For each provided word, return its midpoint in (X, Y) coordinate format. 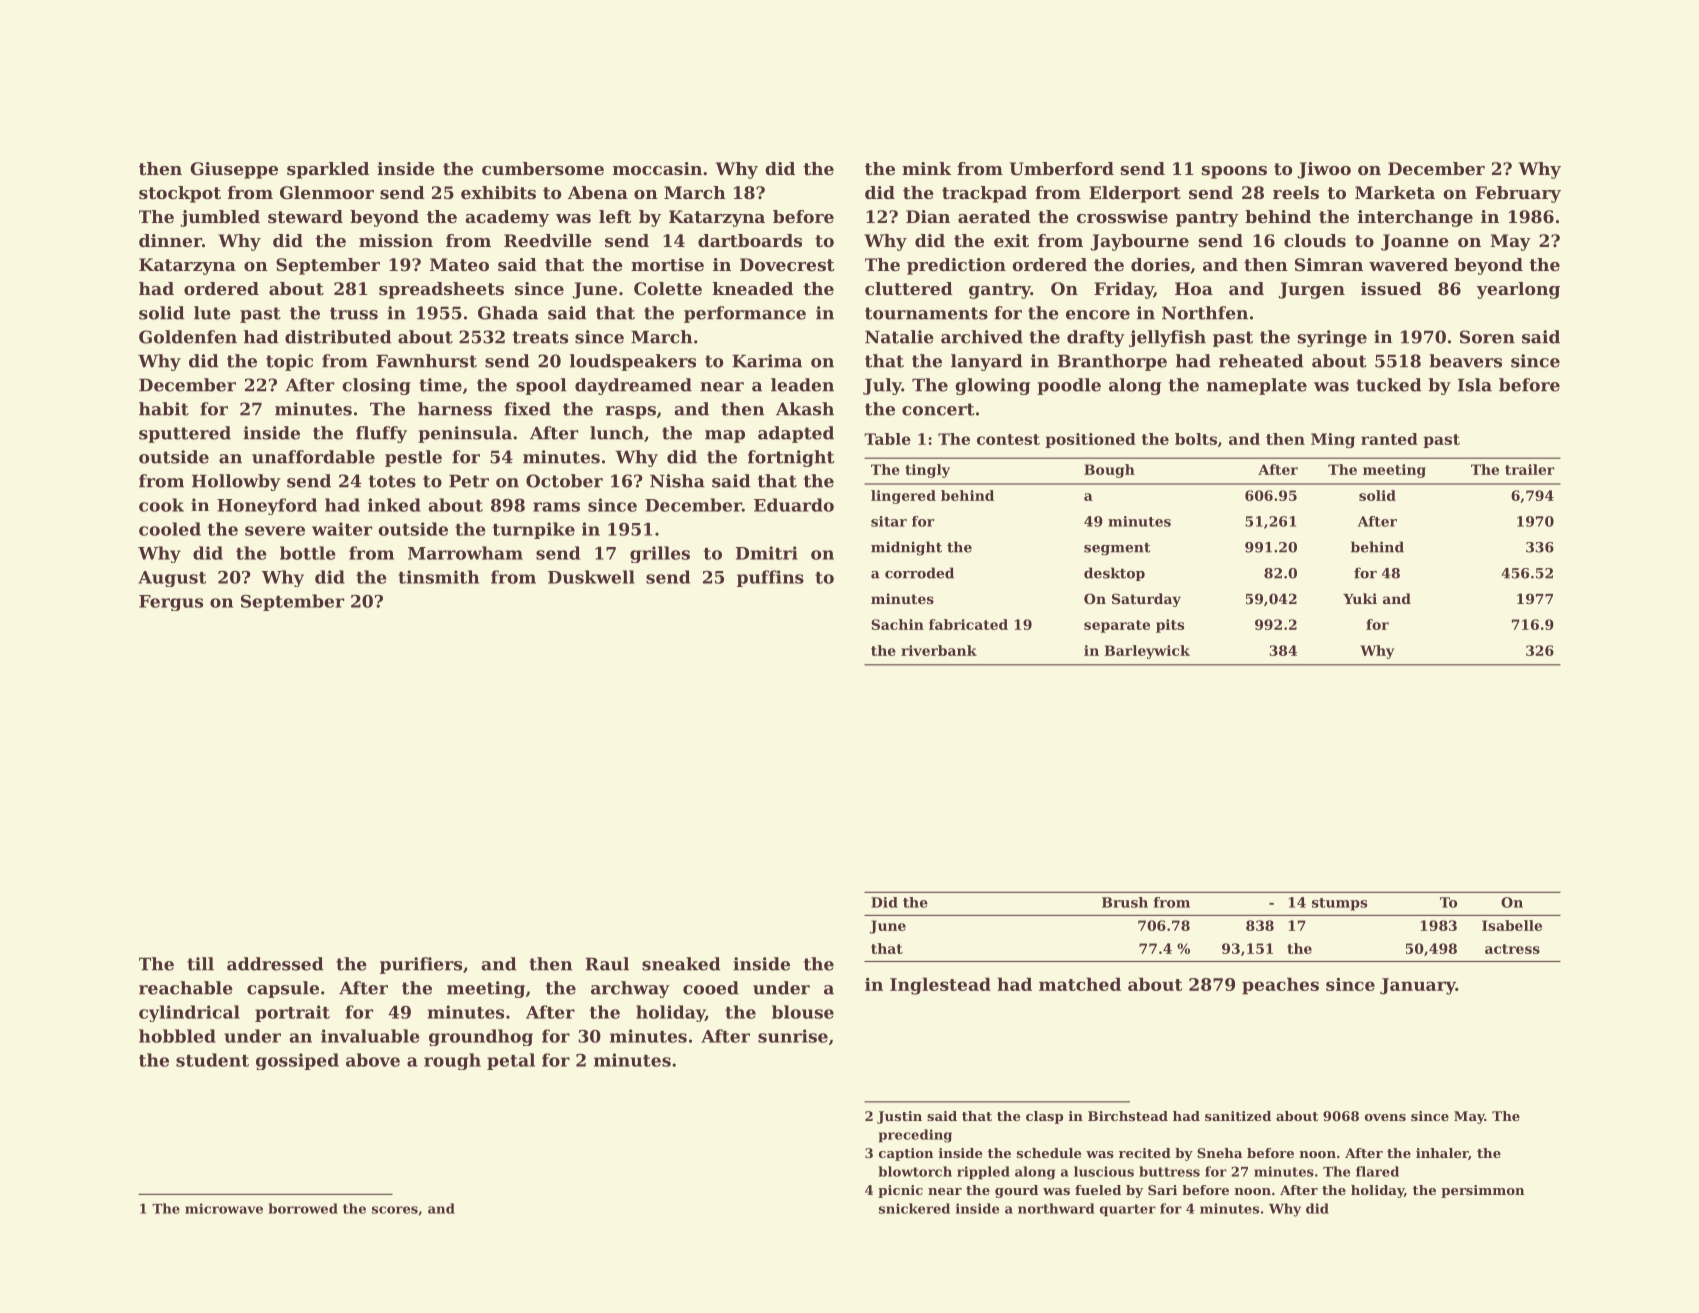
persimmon (1482, 1191)
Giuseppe (234, 170)
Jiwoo (1324, 170)
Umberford (1062, 168)
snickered (914, 1208)
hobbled (177, 1036)
